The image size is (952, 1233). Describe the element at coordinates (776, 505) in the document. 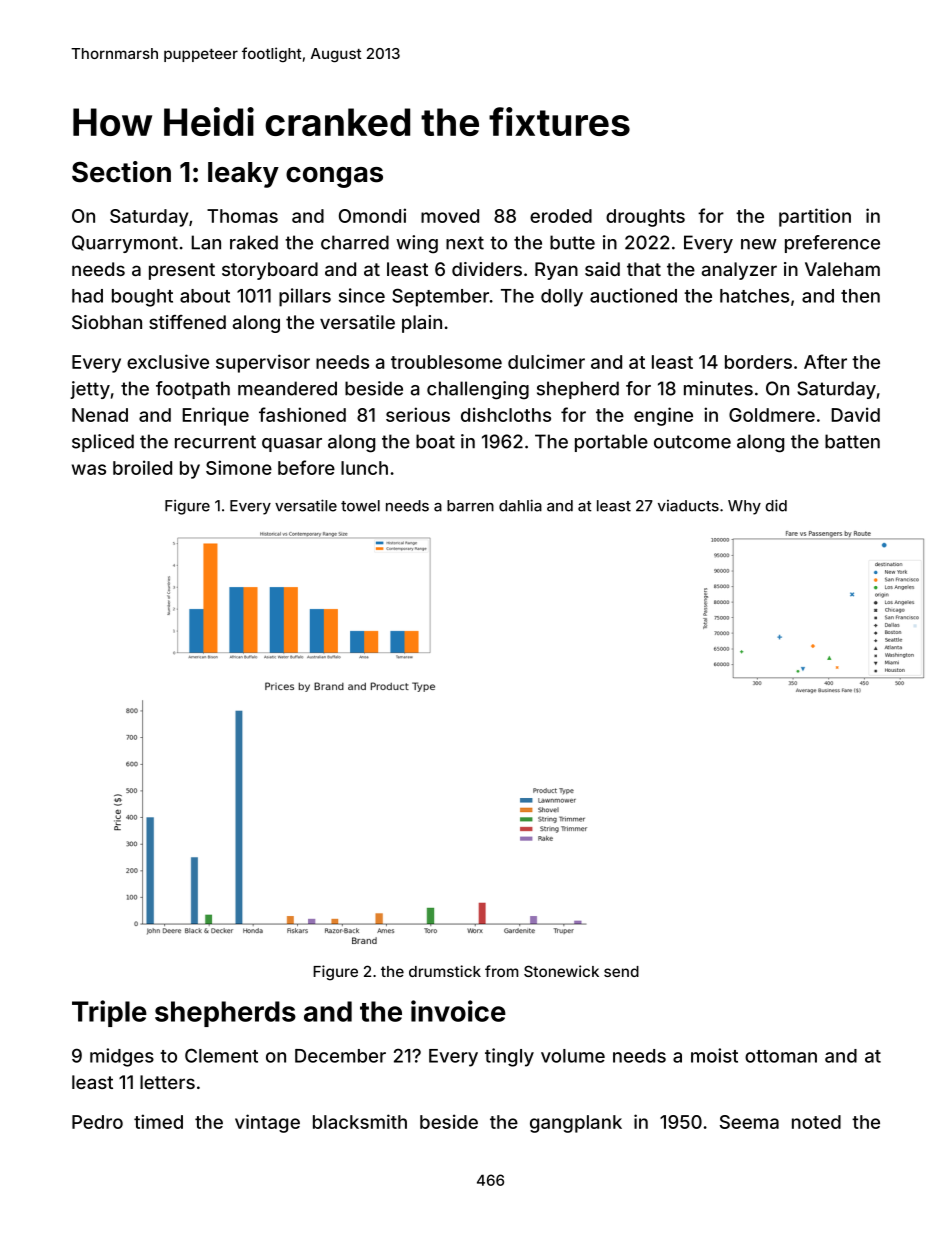

I see `did` at that location.
